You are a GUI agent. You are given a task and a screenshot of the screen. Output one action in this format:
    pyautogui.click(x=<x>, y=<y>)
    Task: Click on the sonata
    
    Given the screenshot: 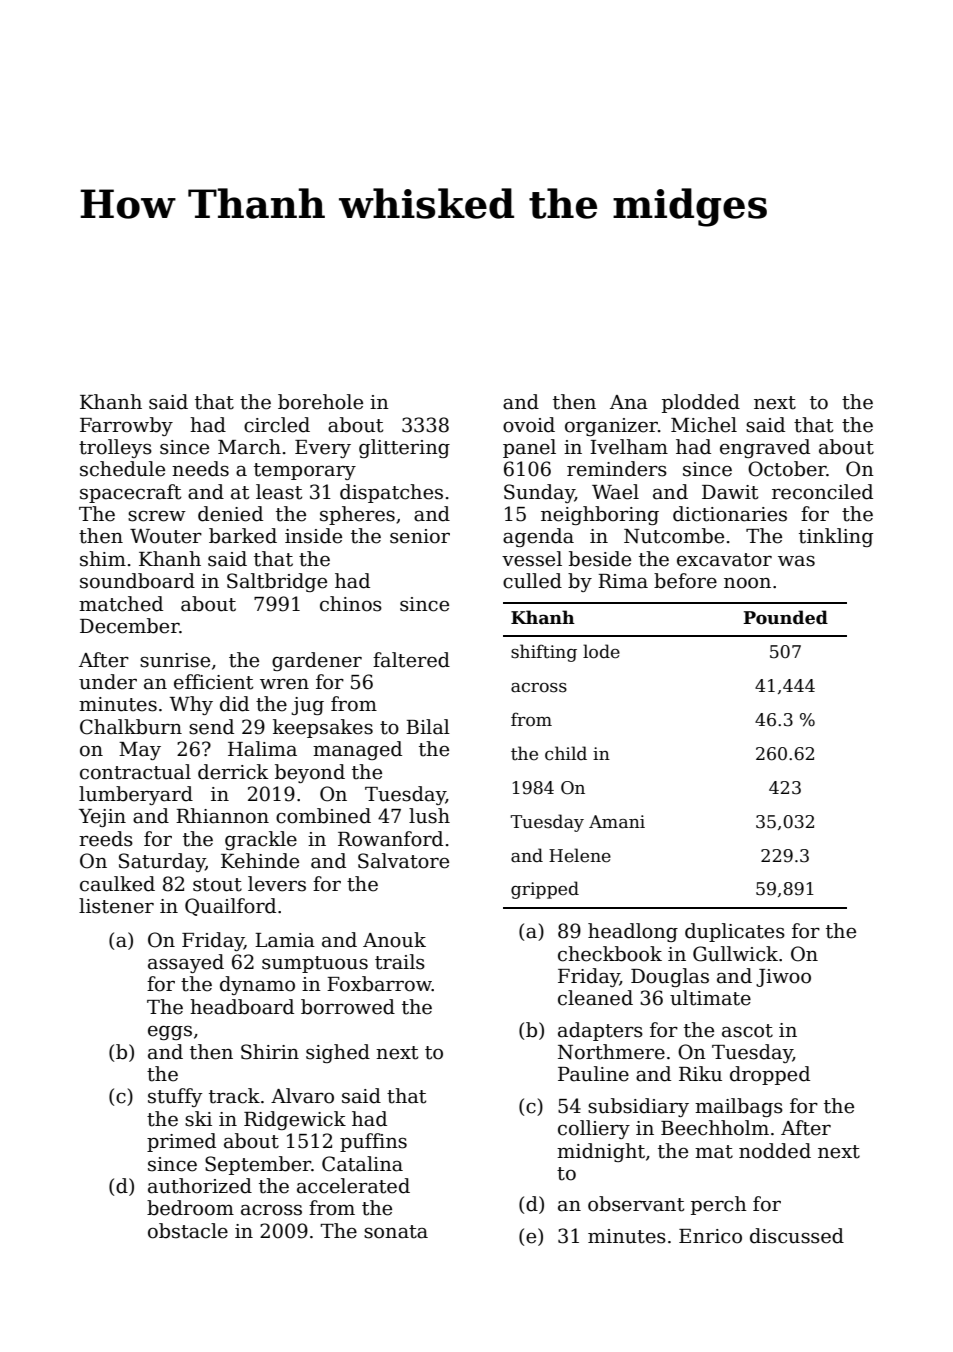 What is the action you would take?
    pyautogui.click(x=396, y=1232)
